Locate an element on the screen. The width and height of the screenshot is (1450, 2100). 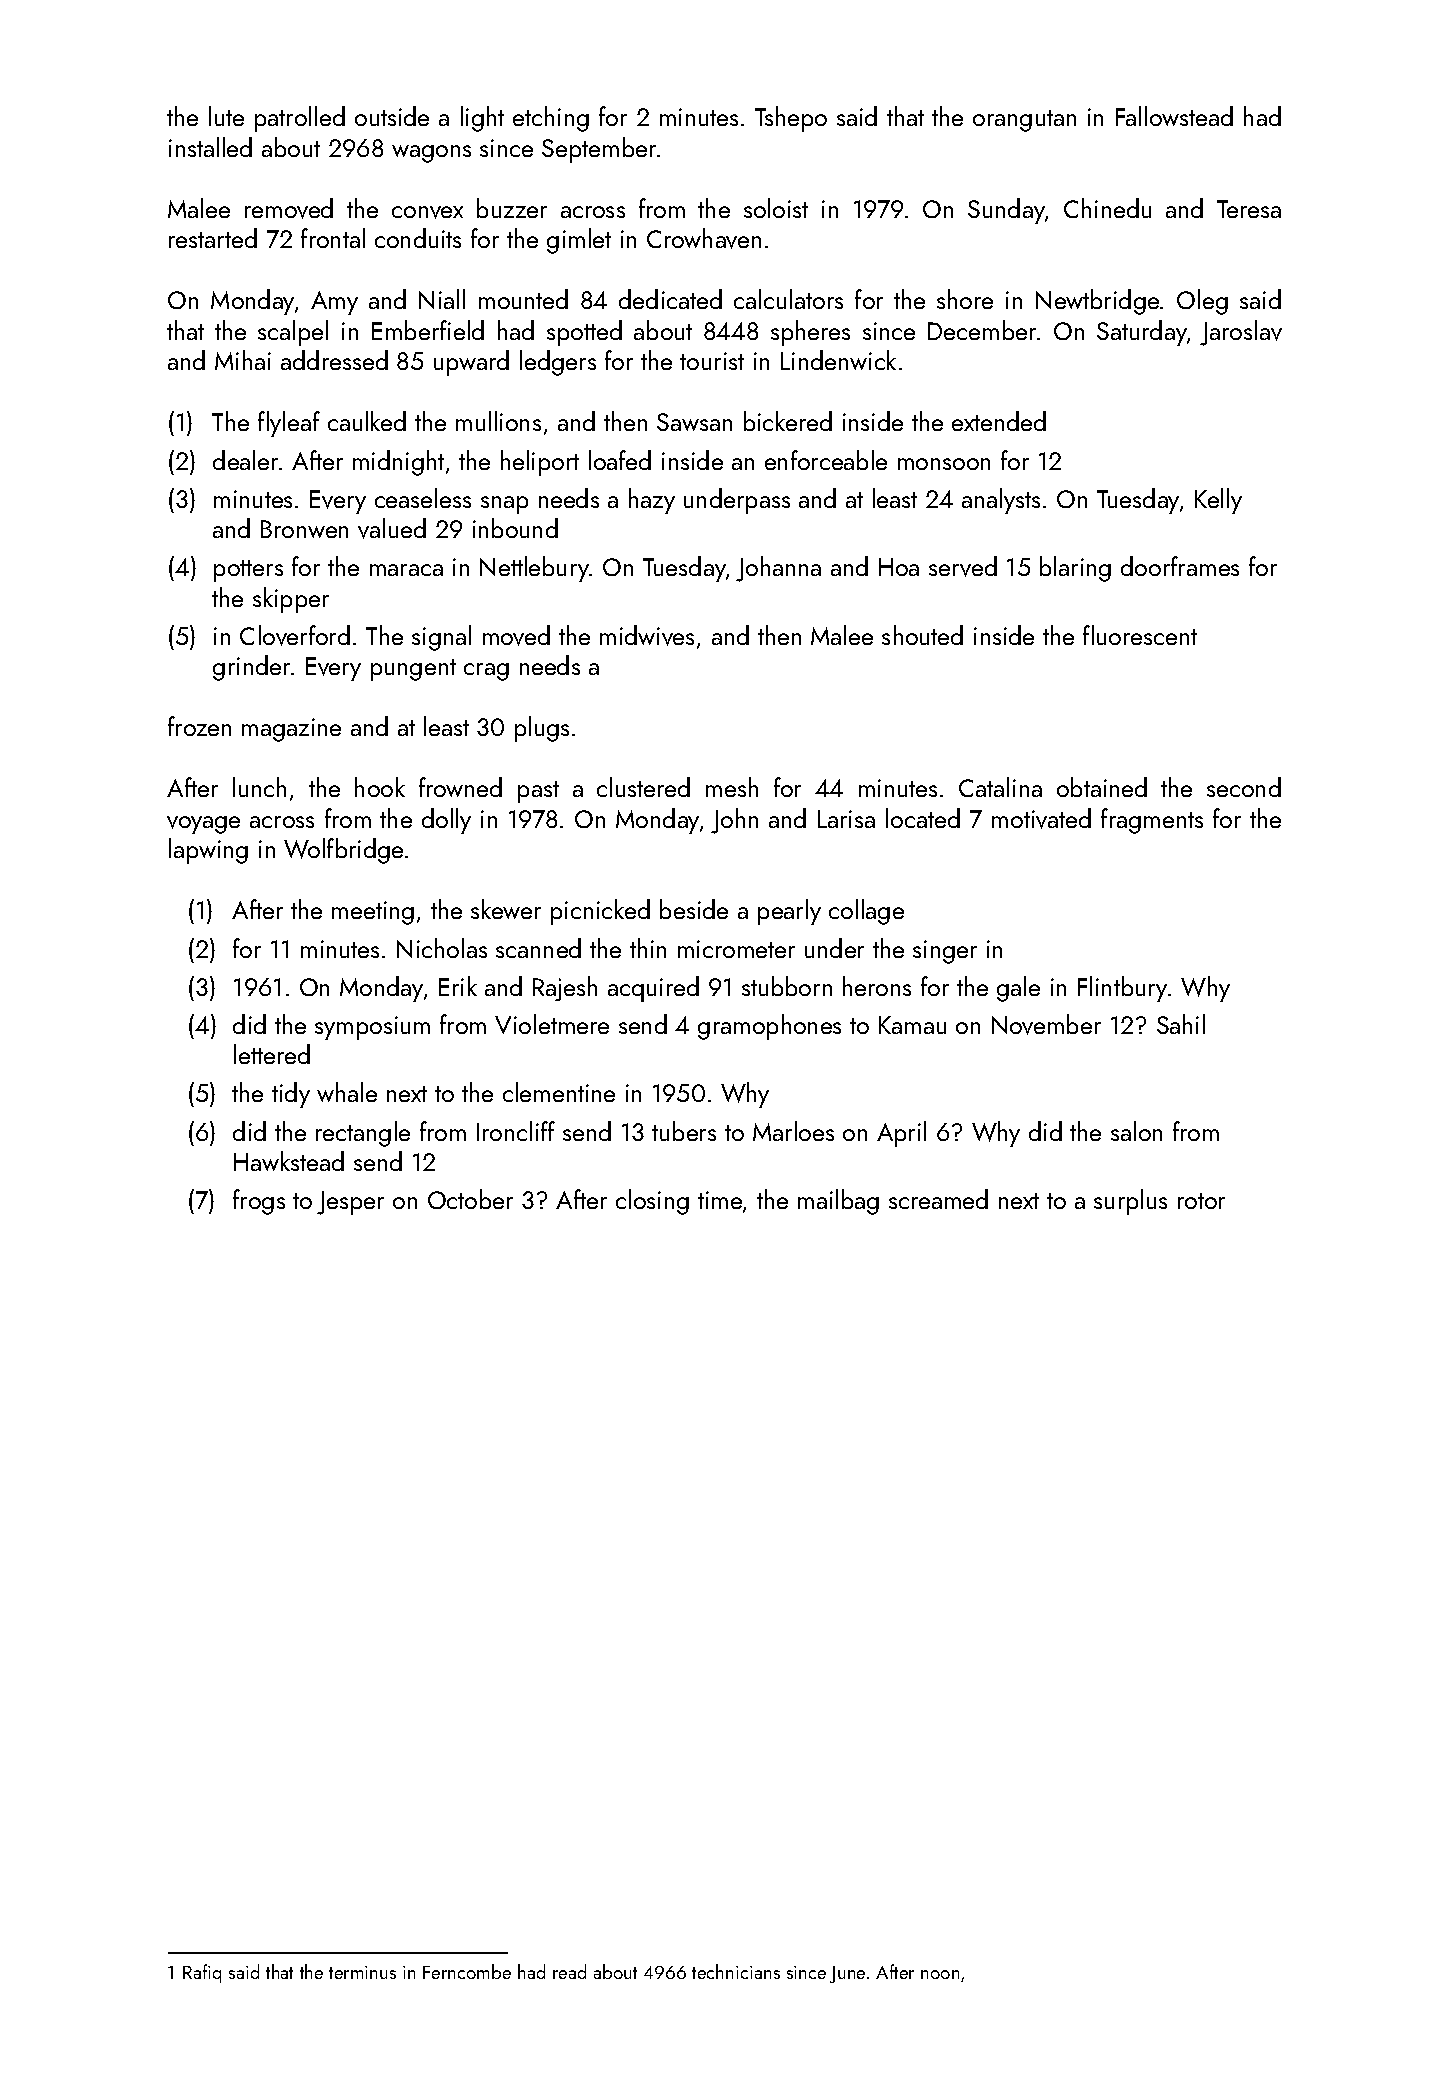
surplus is located at coordinates (1130, 1202).
